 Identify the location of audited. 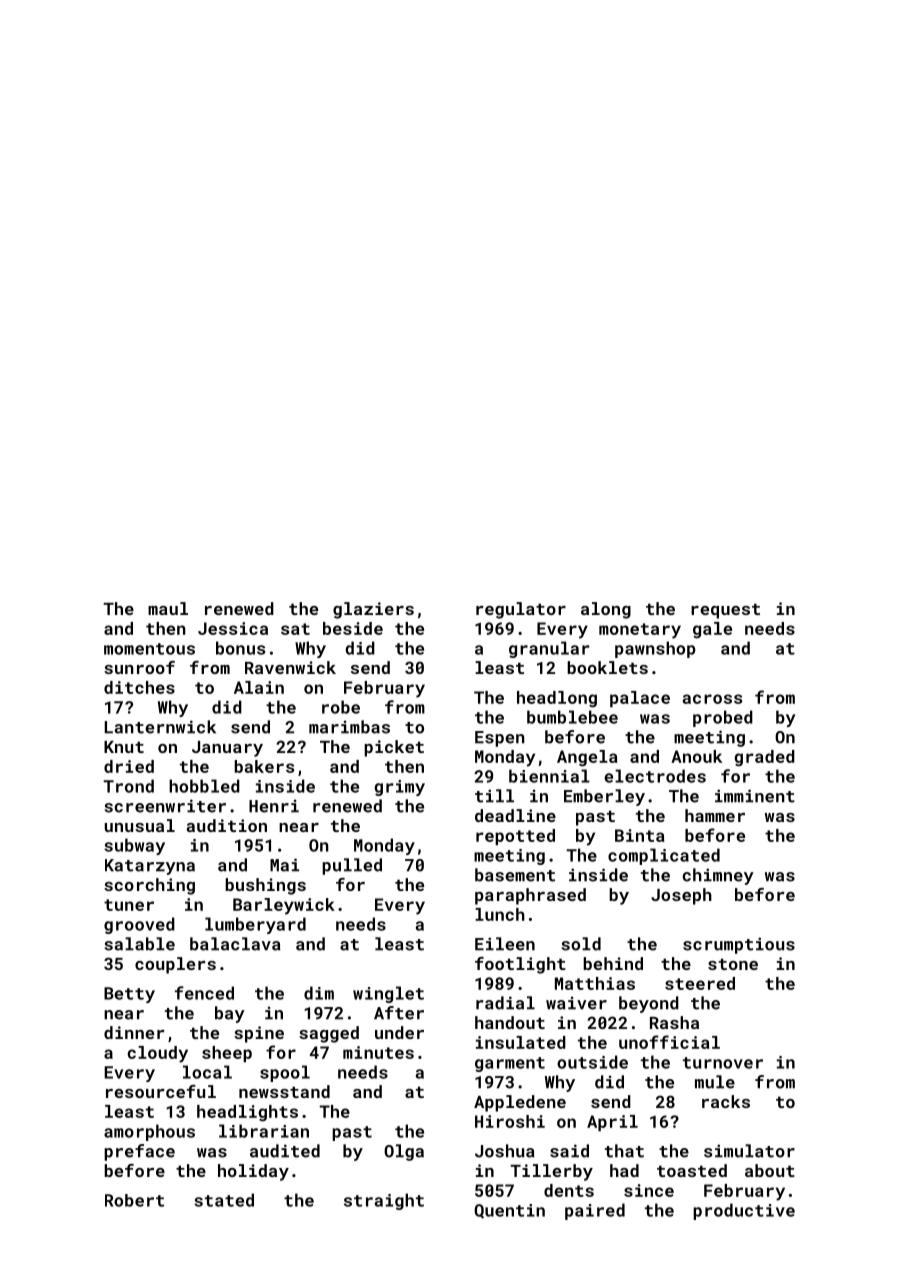
(285, 1151).
